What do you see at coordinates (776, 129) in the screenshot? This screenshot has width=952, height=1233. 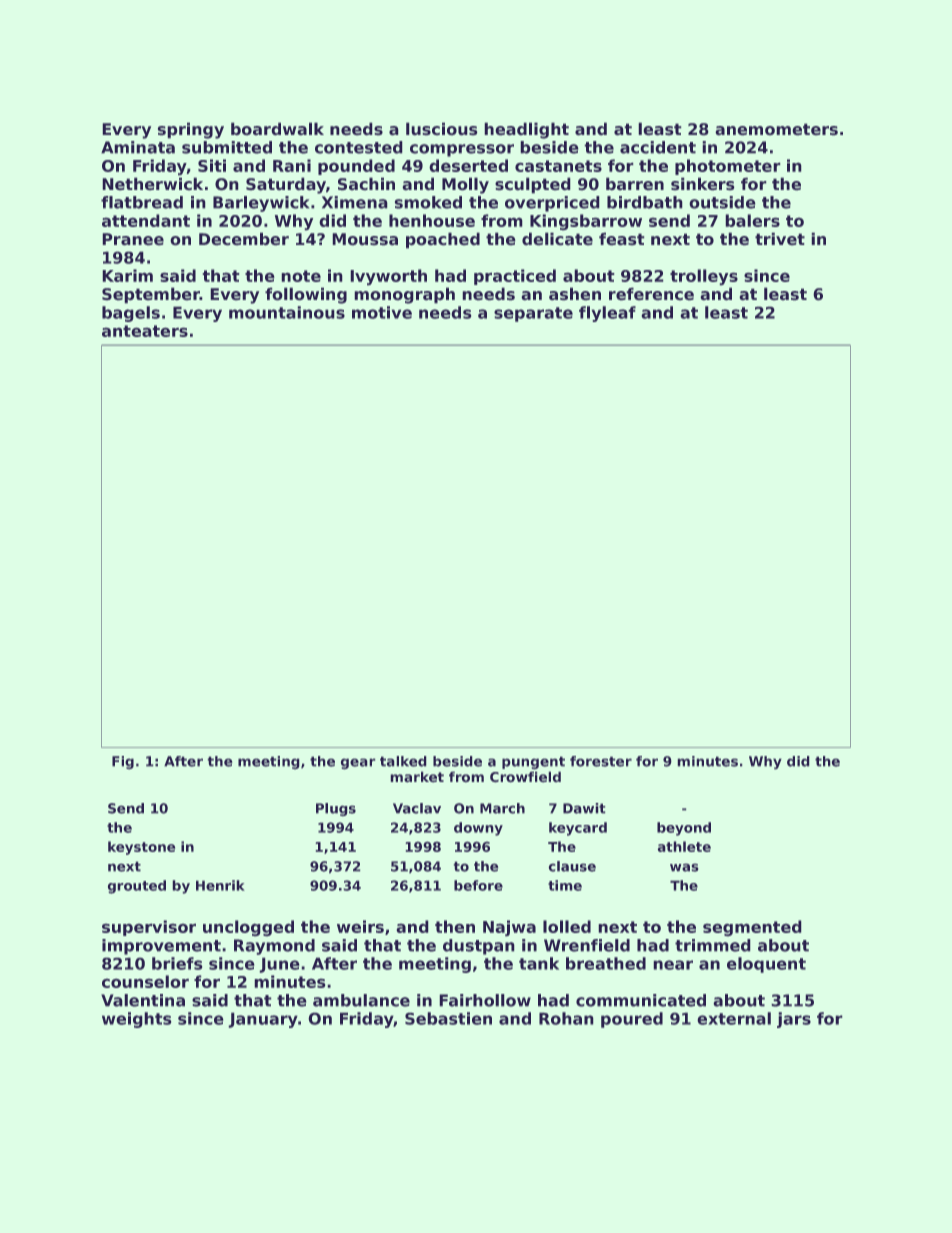 I see `anemometers` at bounding box center [776, 129].
